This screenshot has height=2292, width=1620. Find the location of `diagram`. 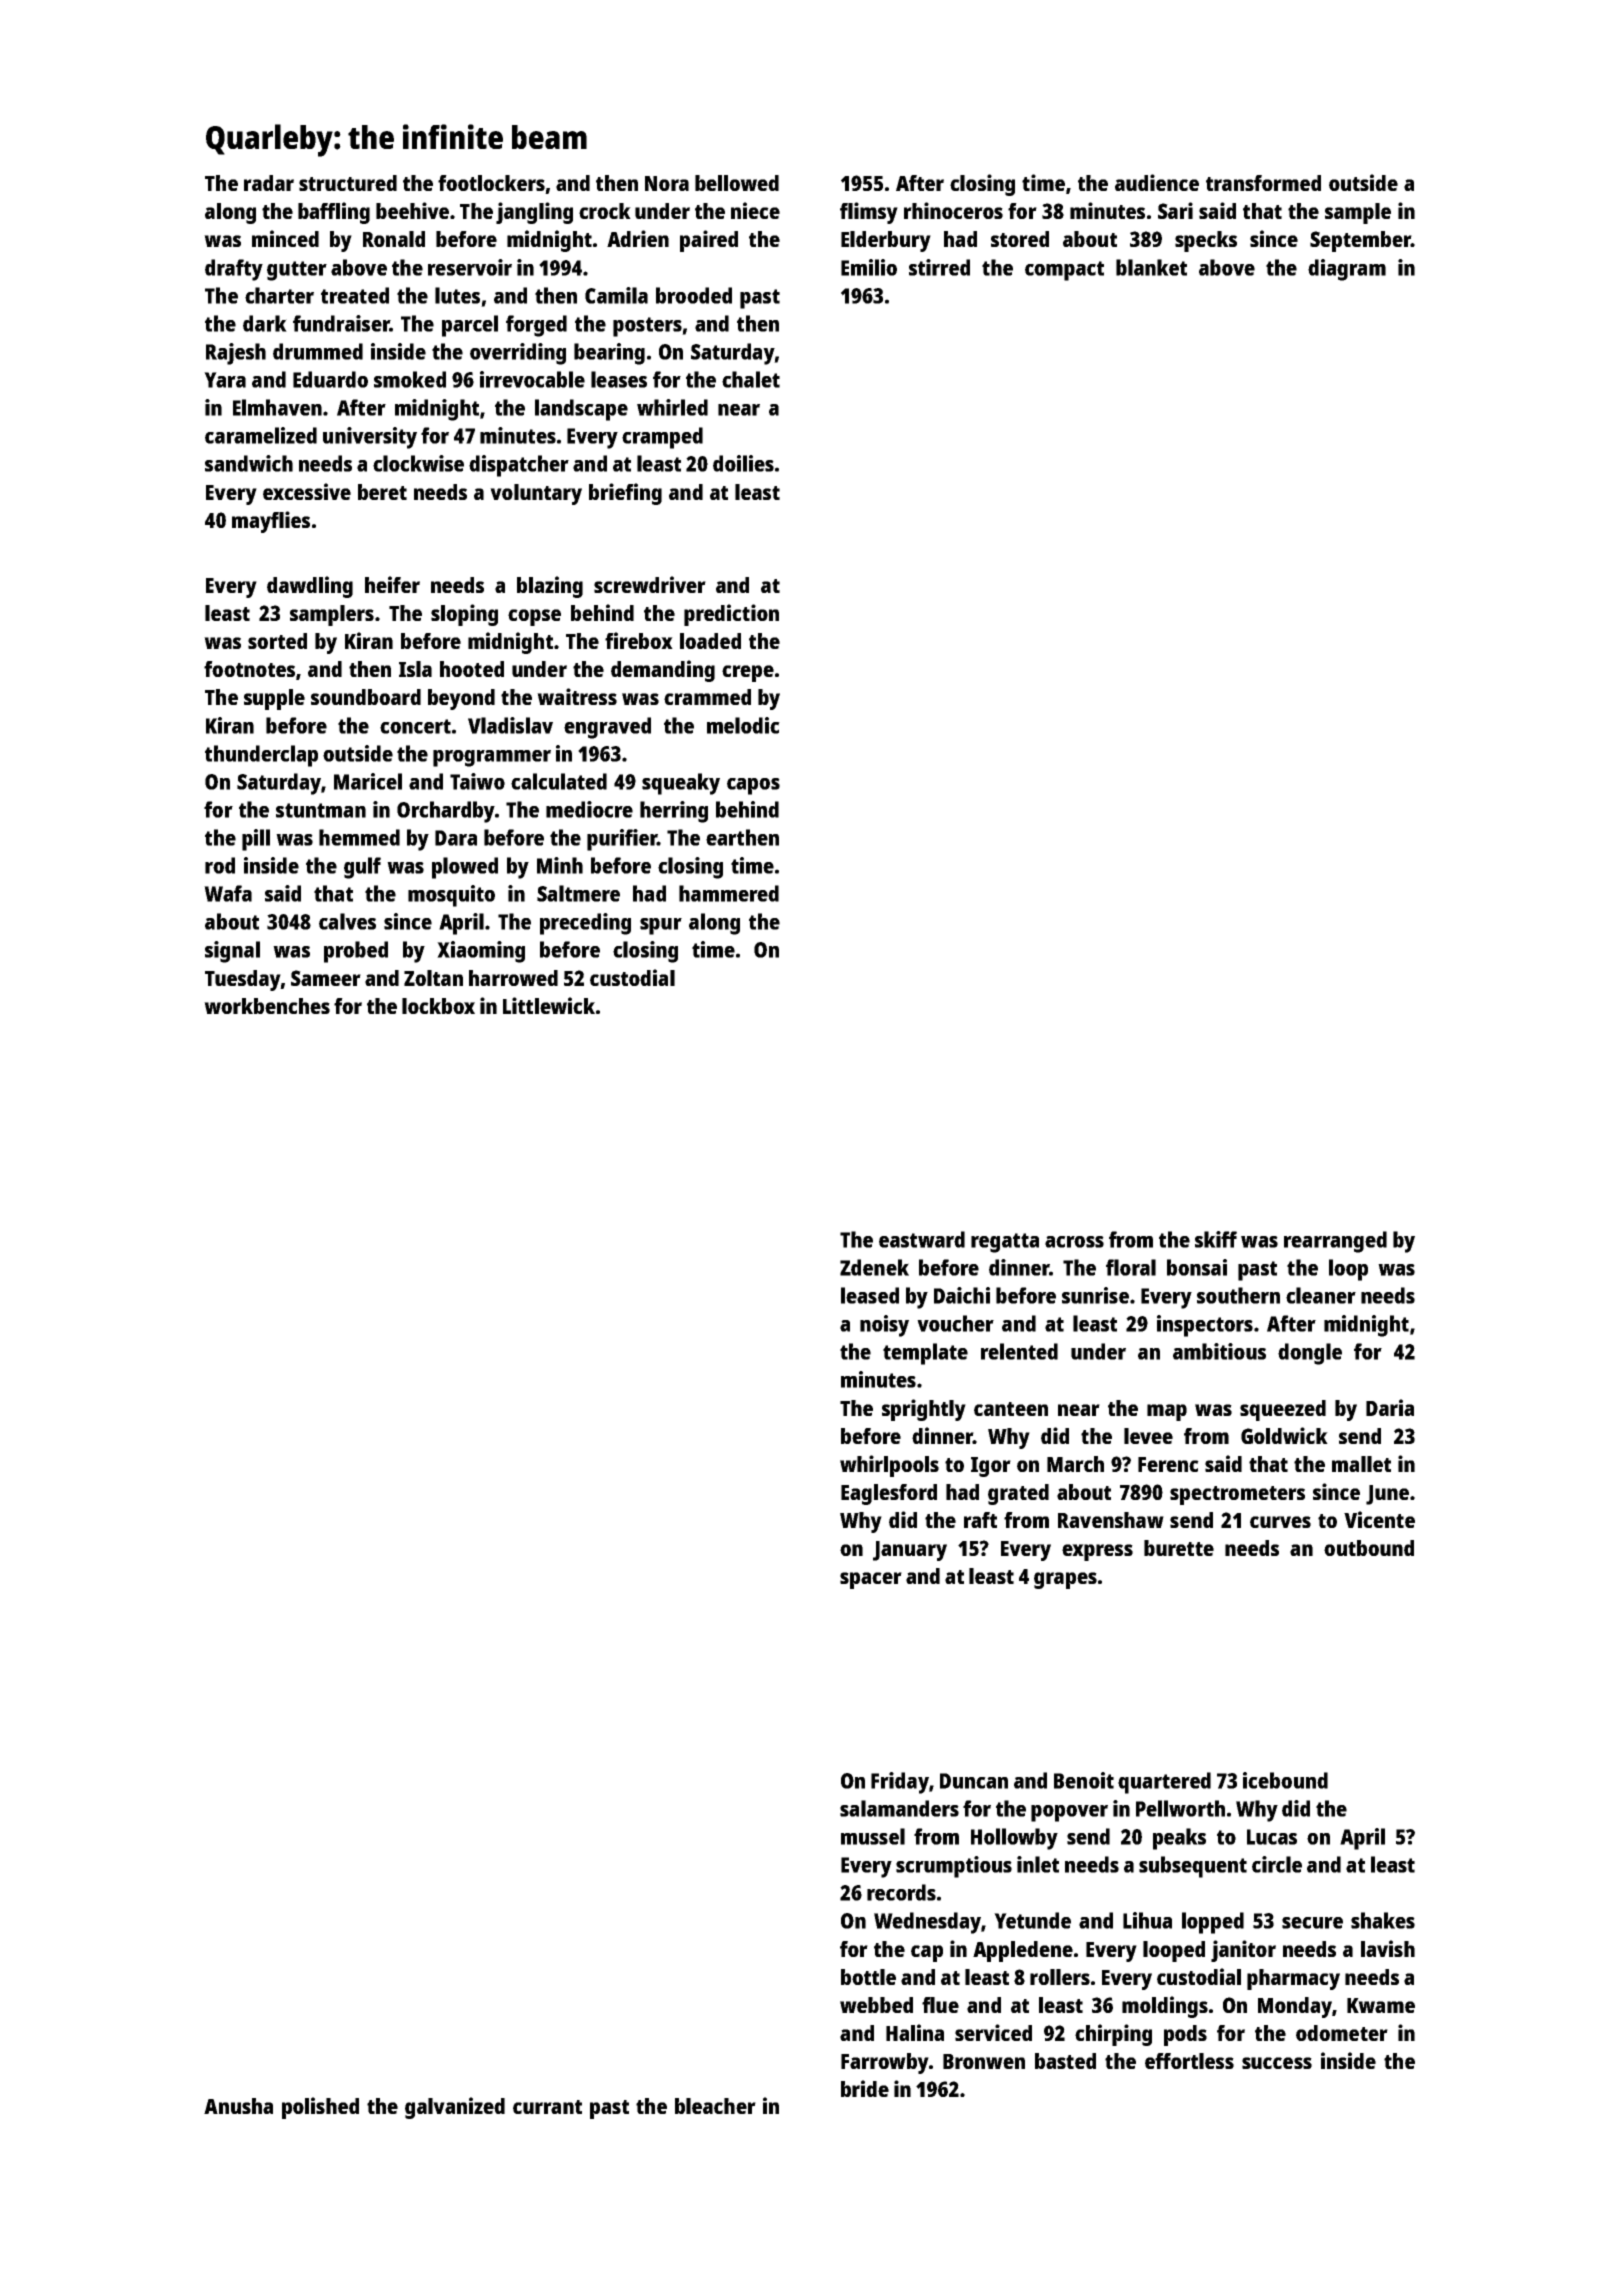

diagram is located at coordinates (1347, 270).
